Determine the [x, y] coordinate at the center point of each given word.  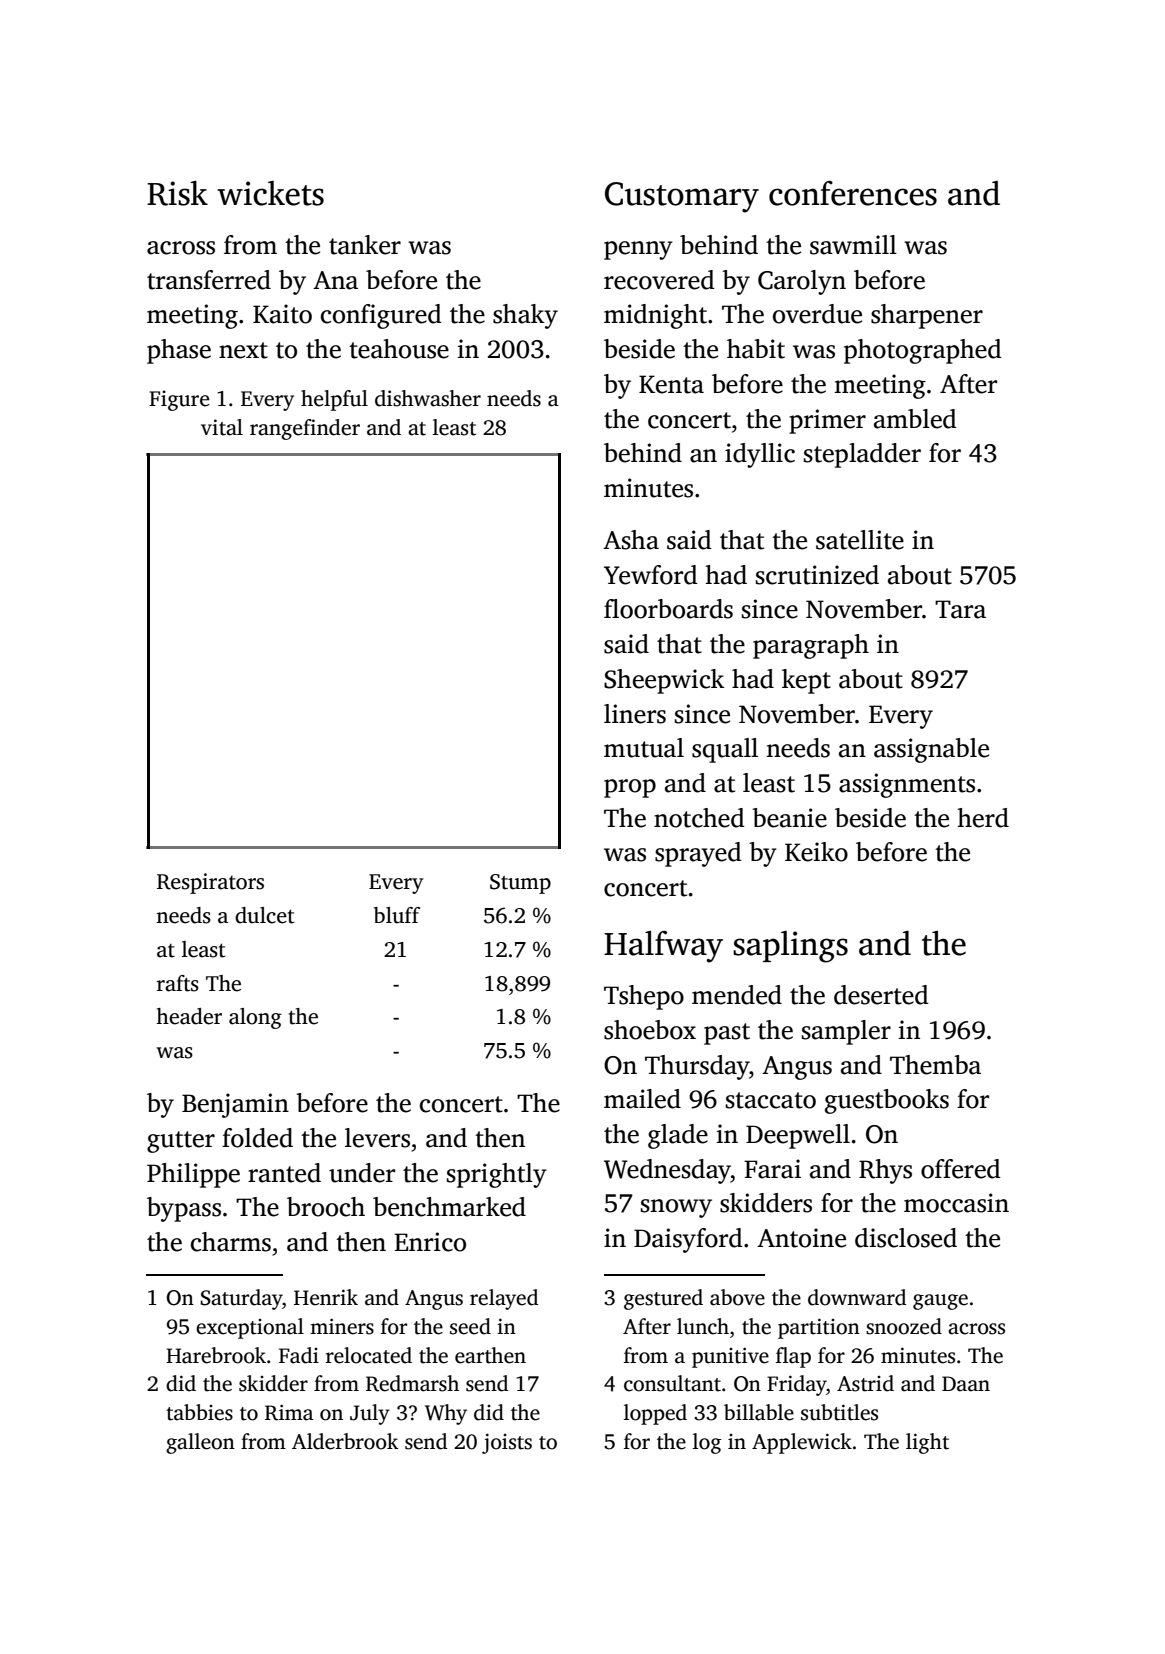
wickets [270, 193]
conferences [853, 193]
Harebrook [216, 1355]
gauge [940, 1302]
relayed [504, 1299]
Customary [682, 197]
